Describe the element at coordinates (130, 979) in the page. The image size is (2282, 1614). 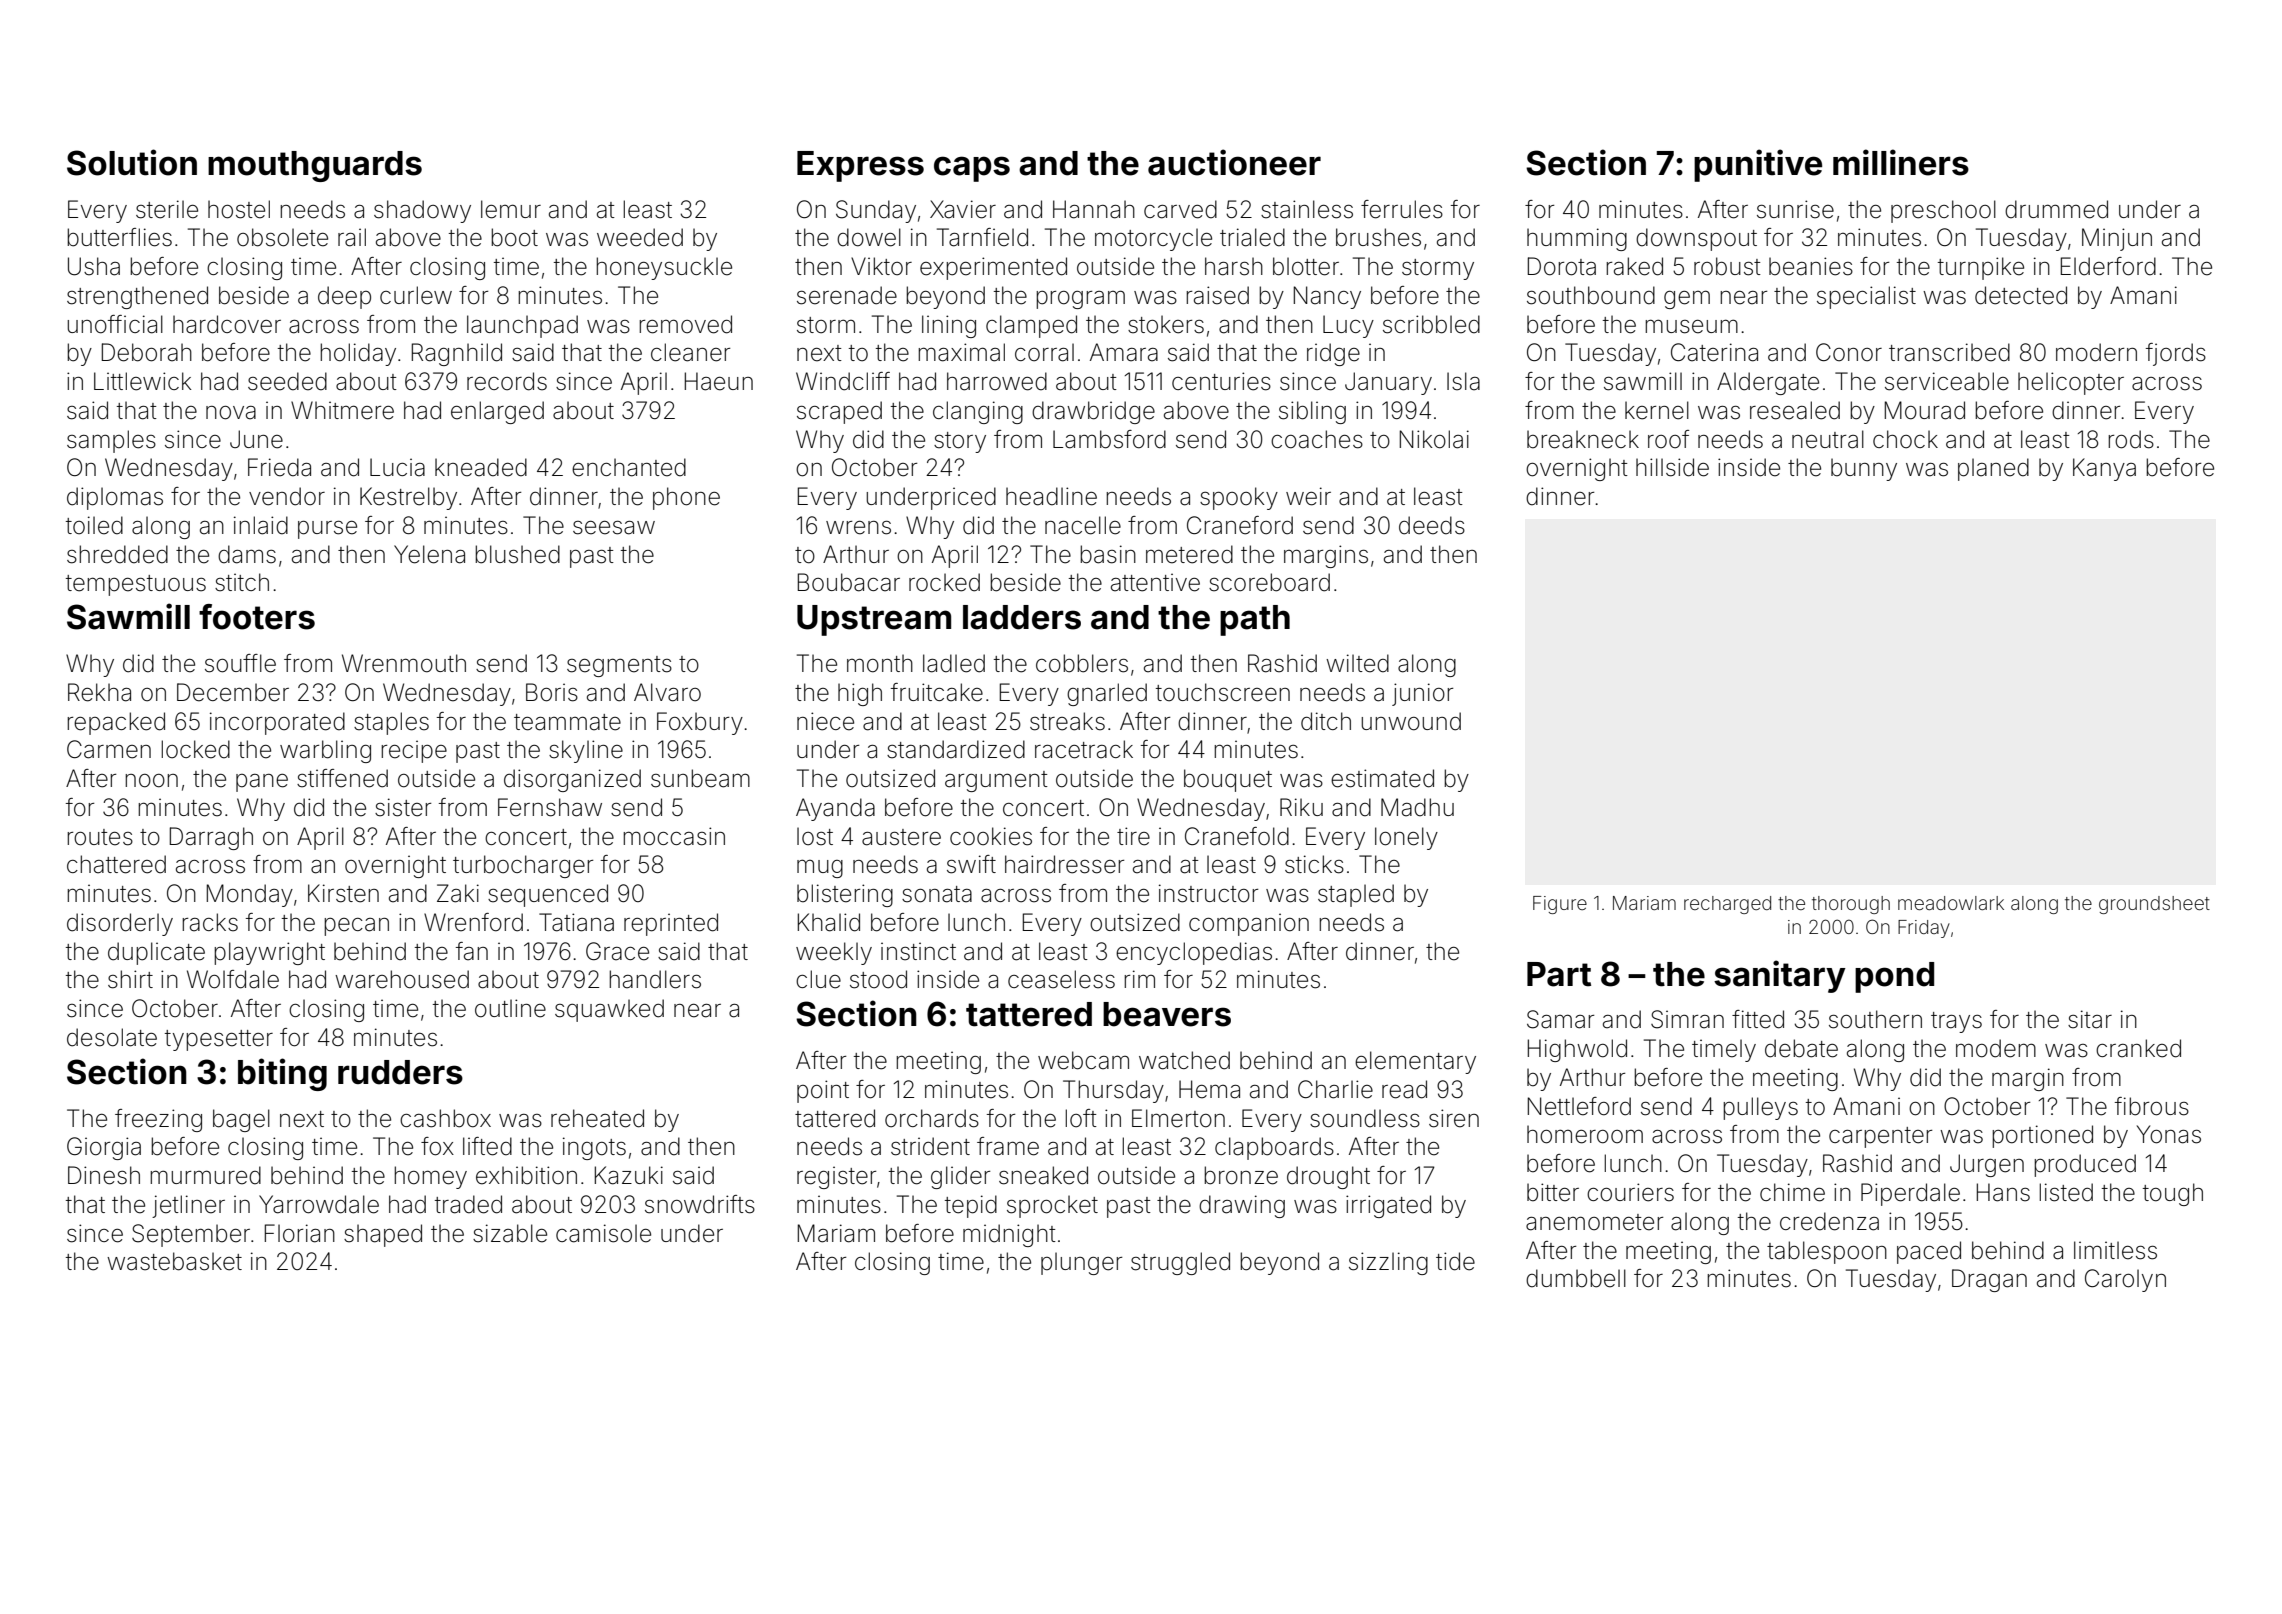
I see `shirt` at that location.
